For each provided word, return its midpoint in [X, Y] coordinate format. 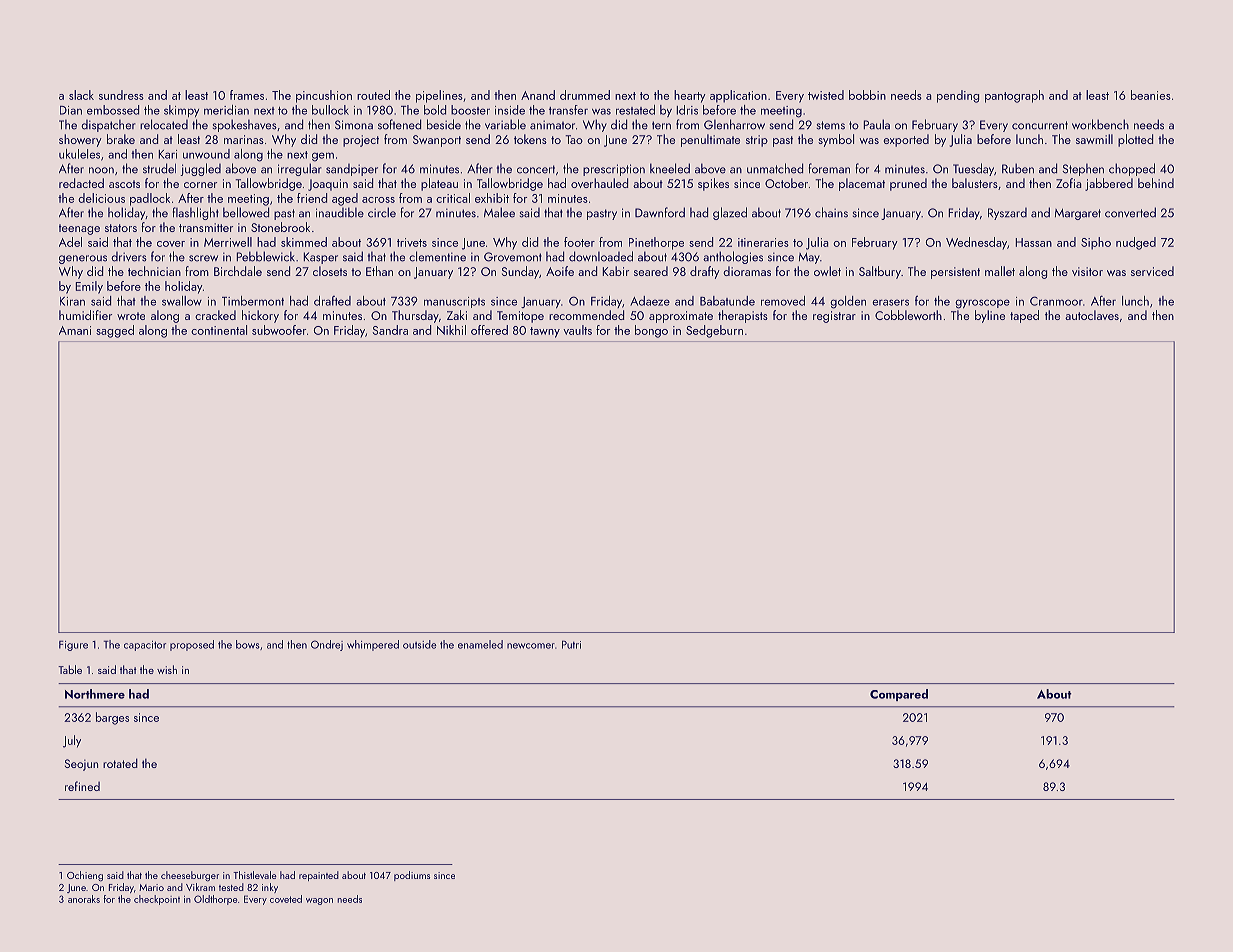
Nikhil [451, 330]
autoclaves [1092, 315]
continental [219, 330]
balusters [975, 183]
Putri [571, 644]
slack [81, 95]
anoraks [84, 899]
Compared [899, 695]
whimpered [373, 645]
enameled [480, 644]
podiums [412, 876]
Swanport [437, 141]
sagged [115, 331]
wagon [319, 901]
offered [489, 330]
